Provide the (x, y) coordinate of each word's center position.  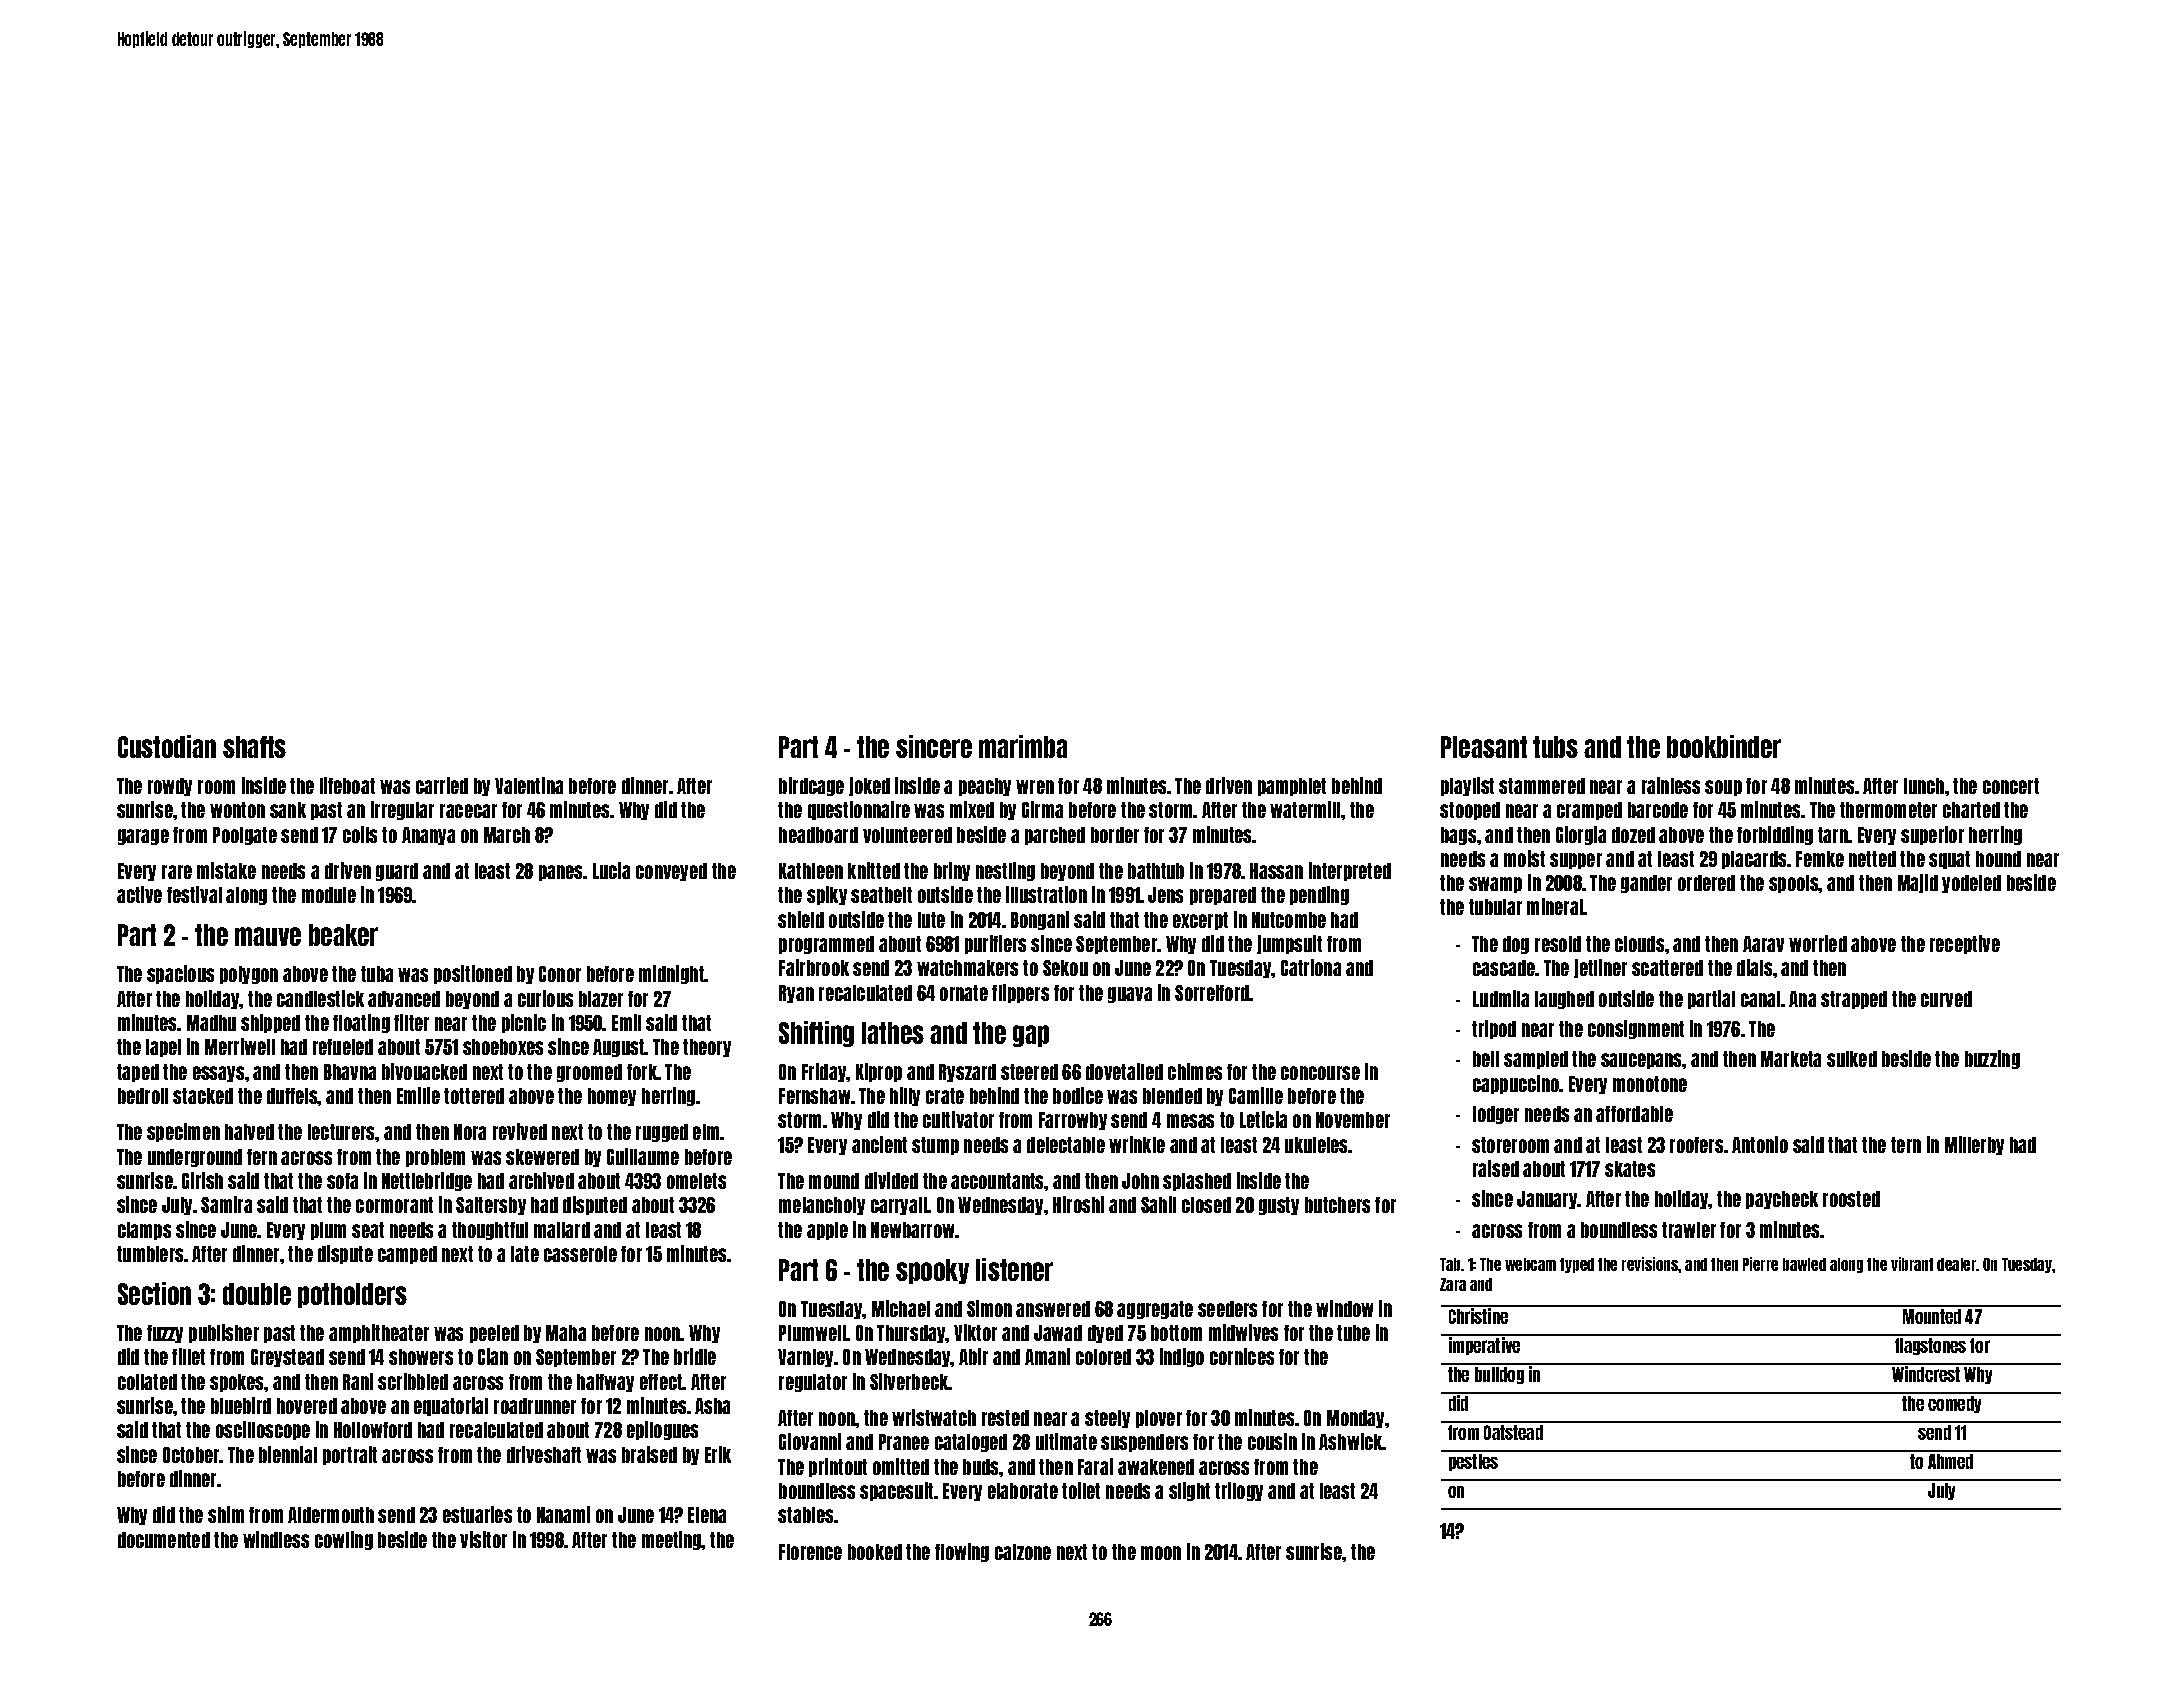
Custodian (167, 746)
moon (1161, 1553)
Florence (810, 1552)
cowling (344, 1540)
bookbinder (1724, 746)
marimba (1023, 746)
